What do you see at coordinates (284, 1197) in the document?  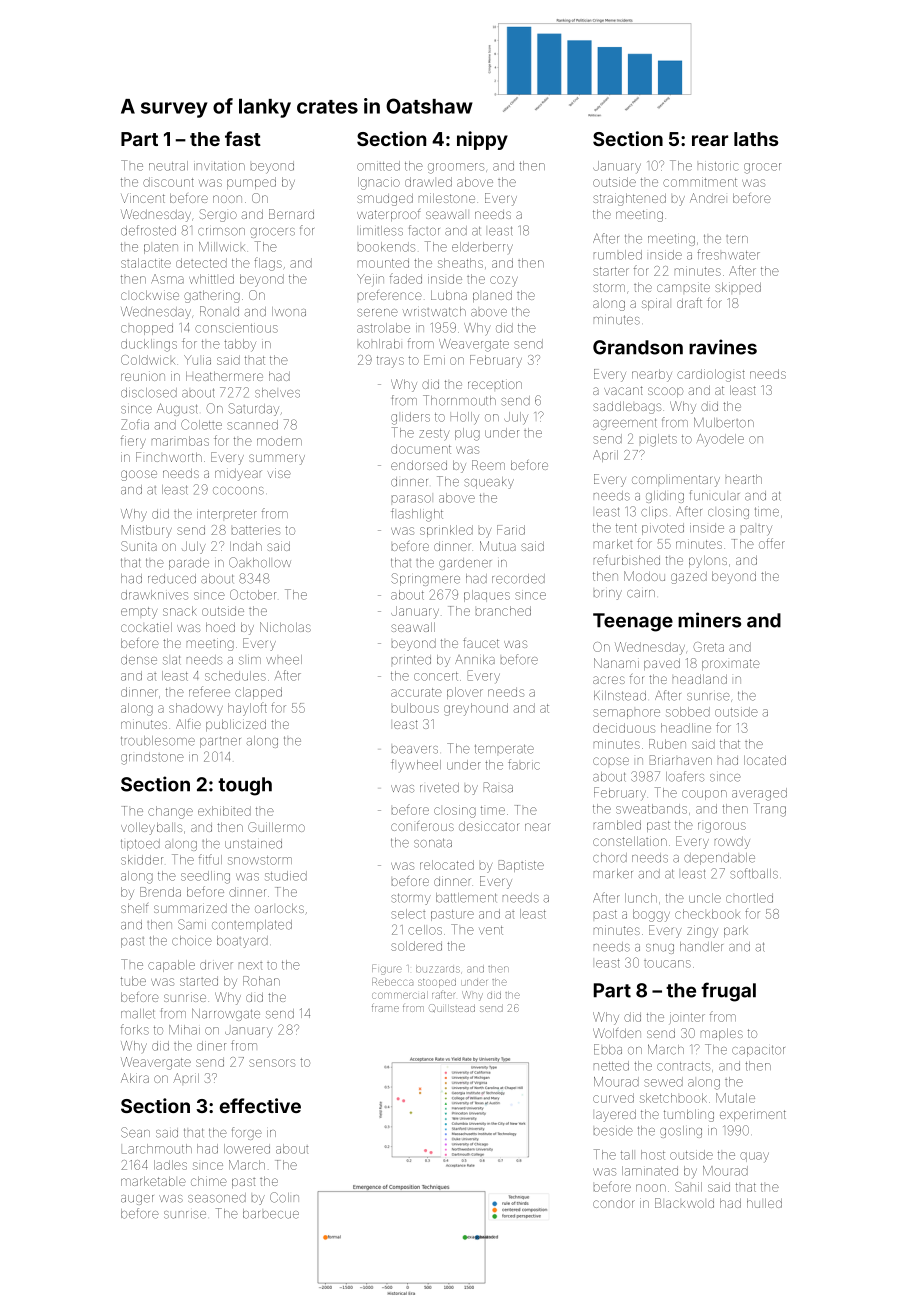 I see `Colin` at bounding box center [284, 1197].
